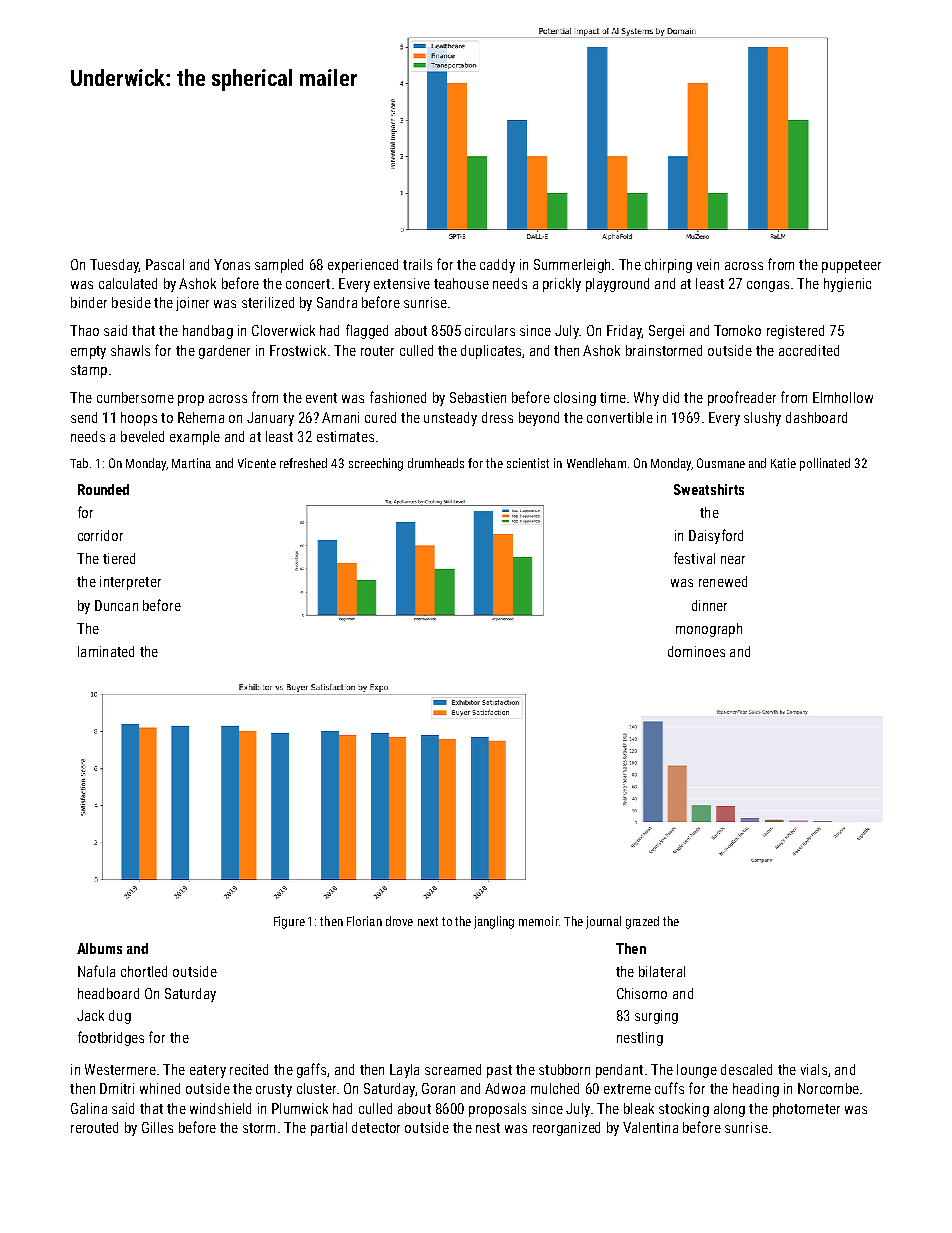 This image has height=1233, width=952. What do you see at coordinates (694, 558) in the image?
I see `festival` at bounding box center [694, 558].
